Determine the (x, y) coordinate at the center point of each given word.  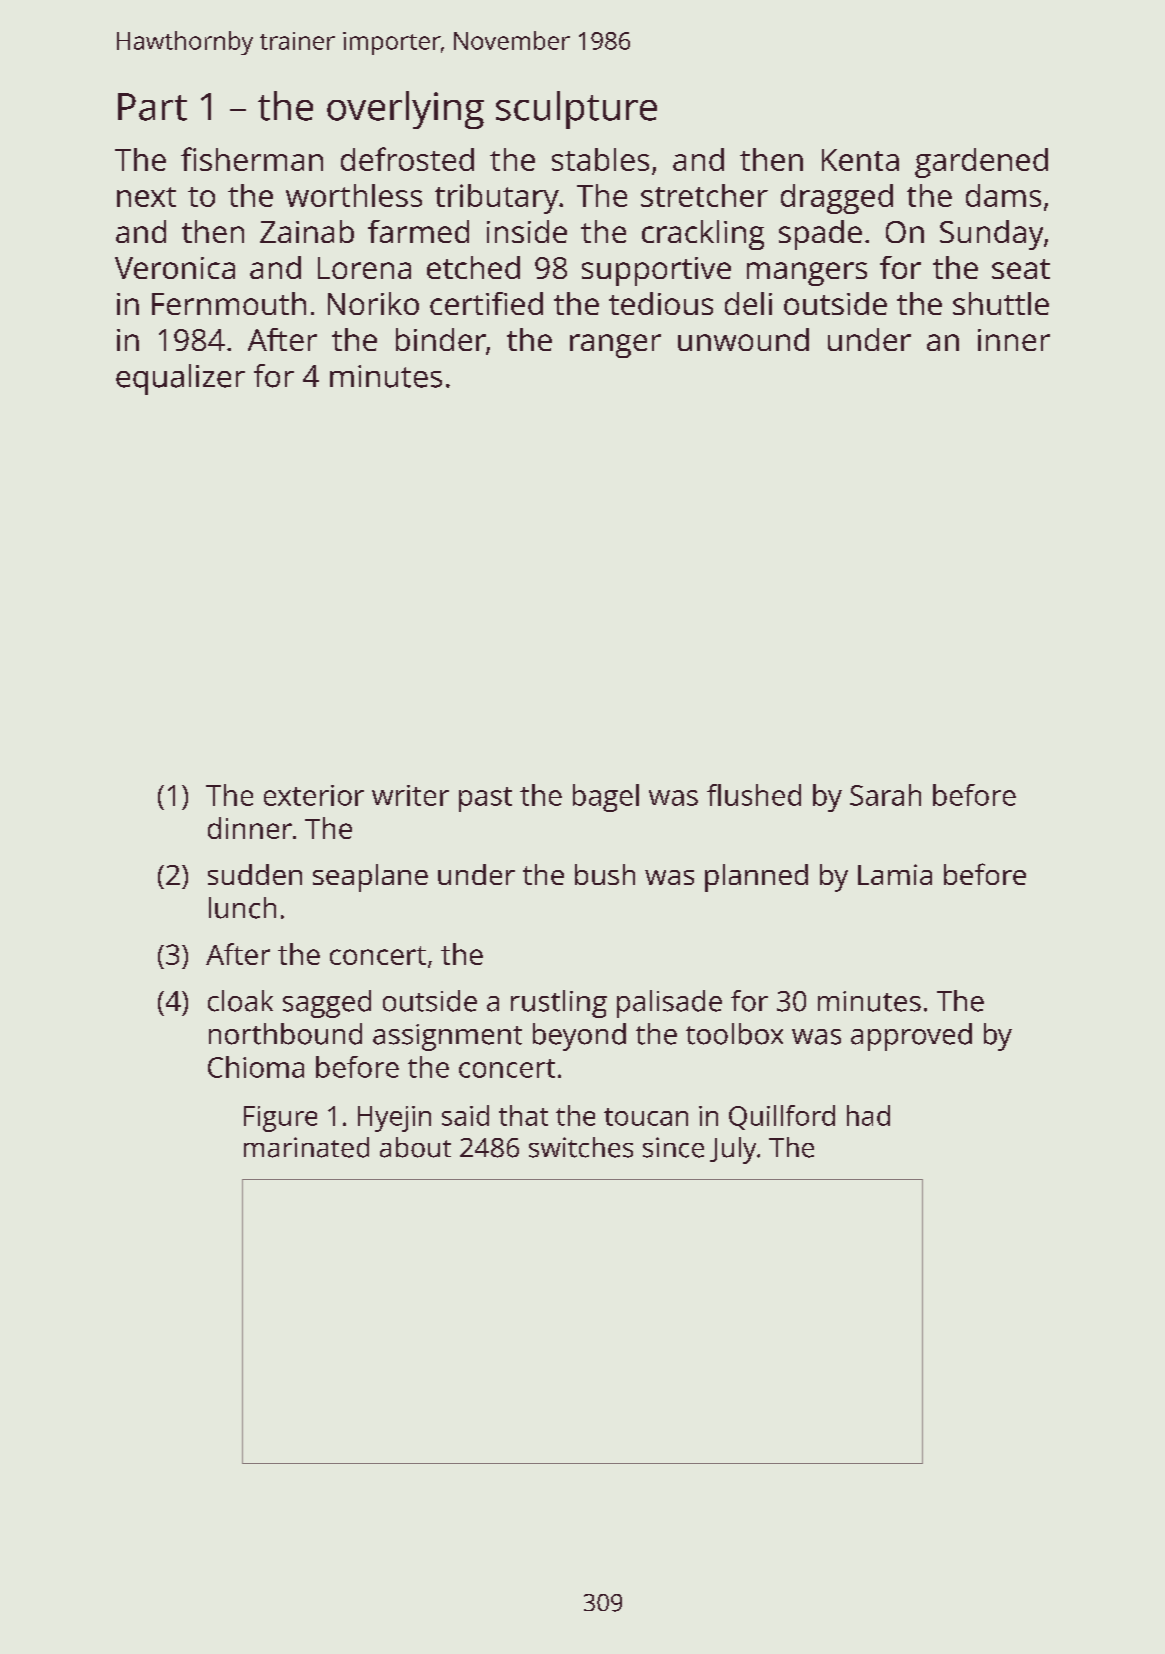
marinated (306, 1147)
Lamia (895, 874)
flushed (754, 795)
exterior (314, 795)
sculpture (576, 110)
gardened (981, 163)
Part (152, 107)
